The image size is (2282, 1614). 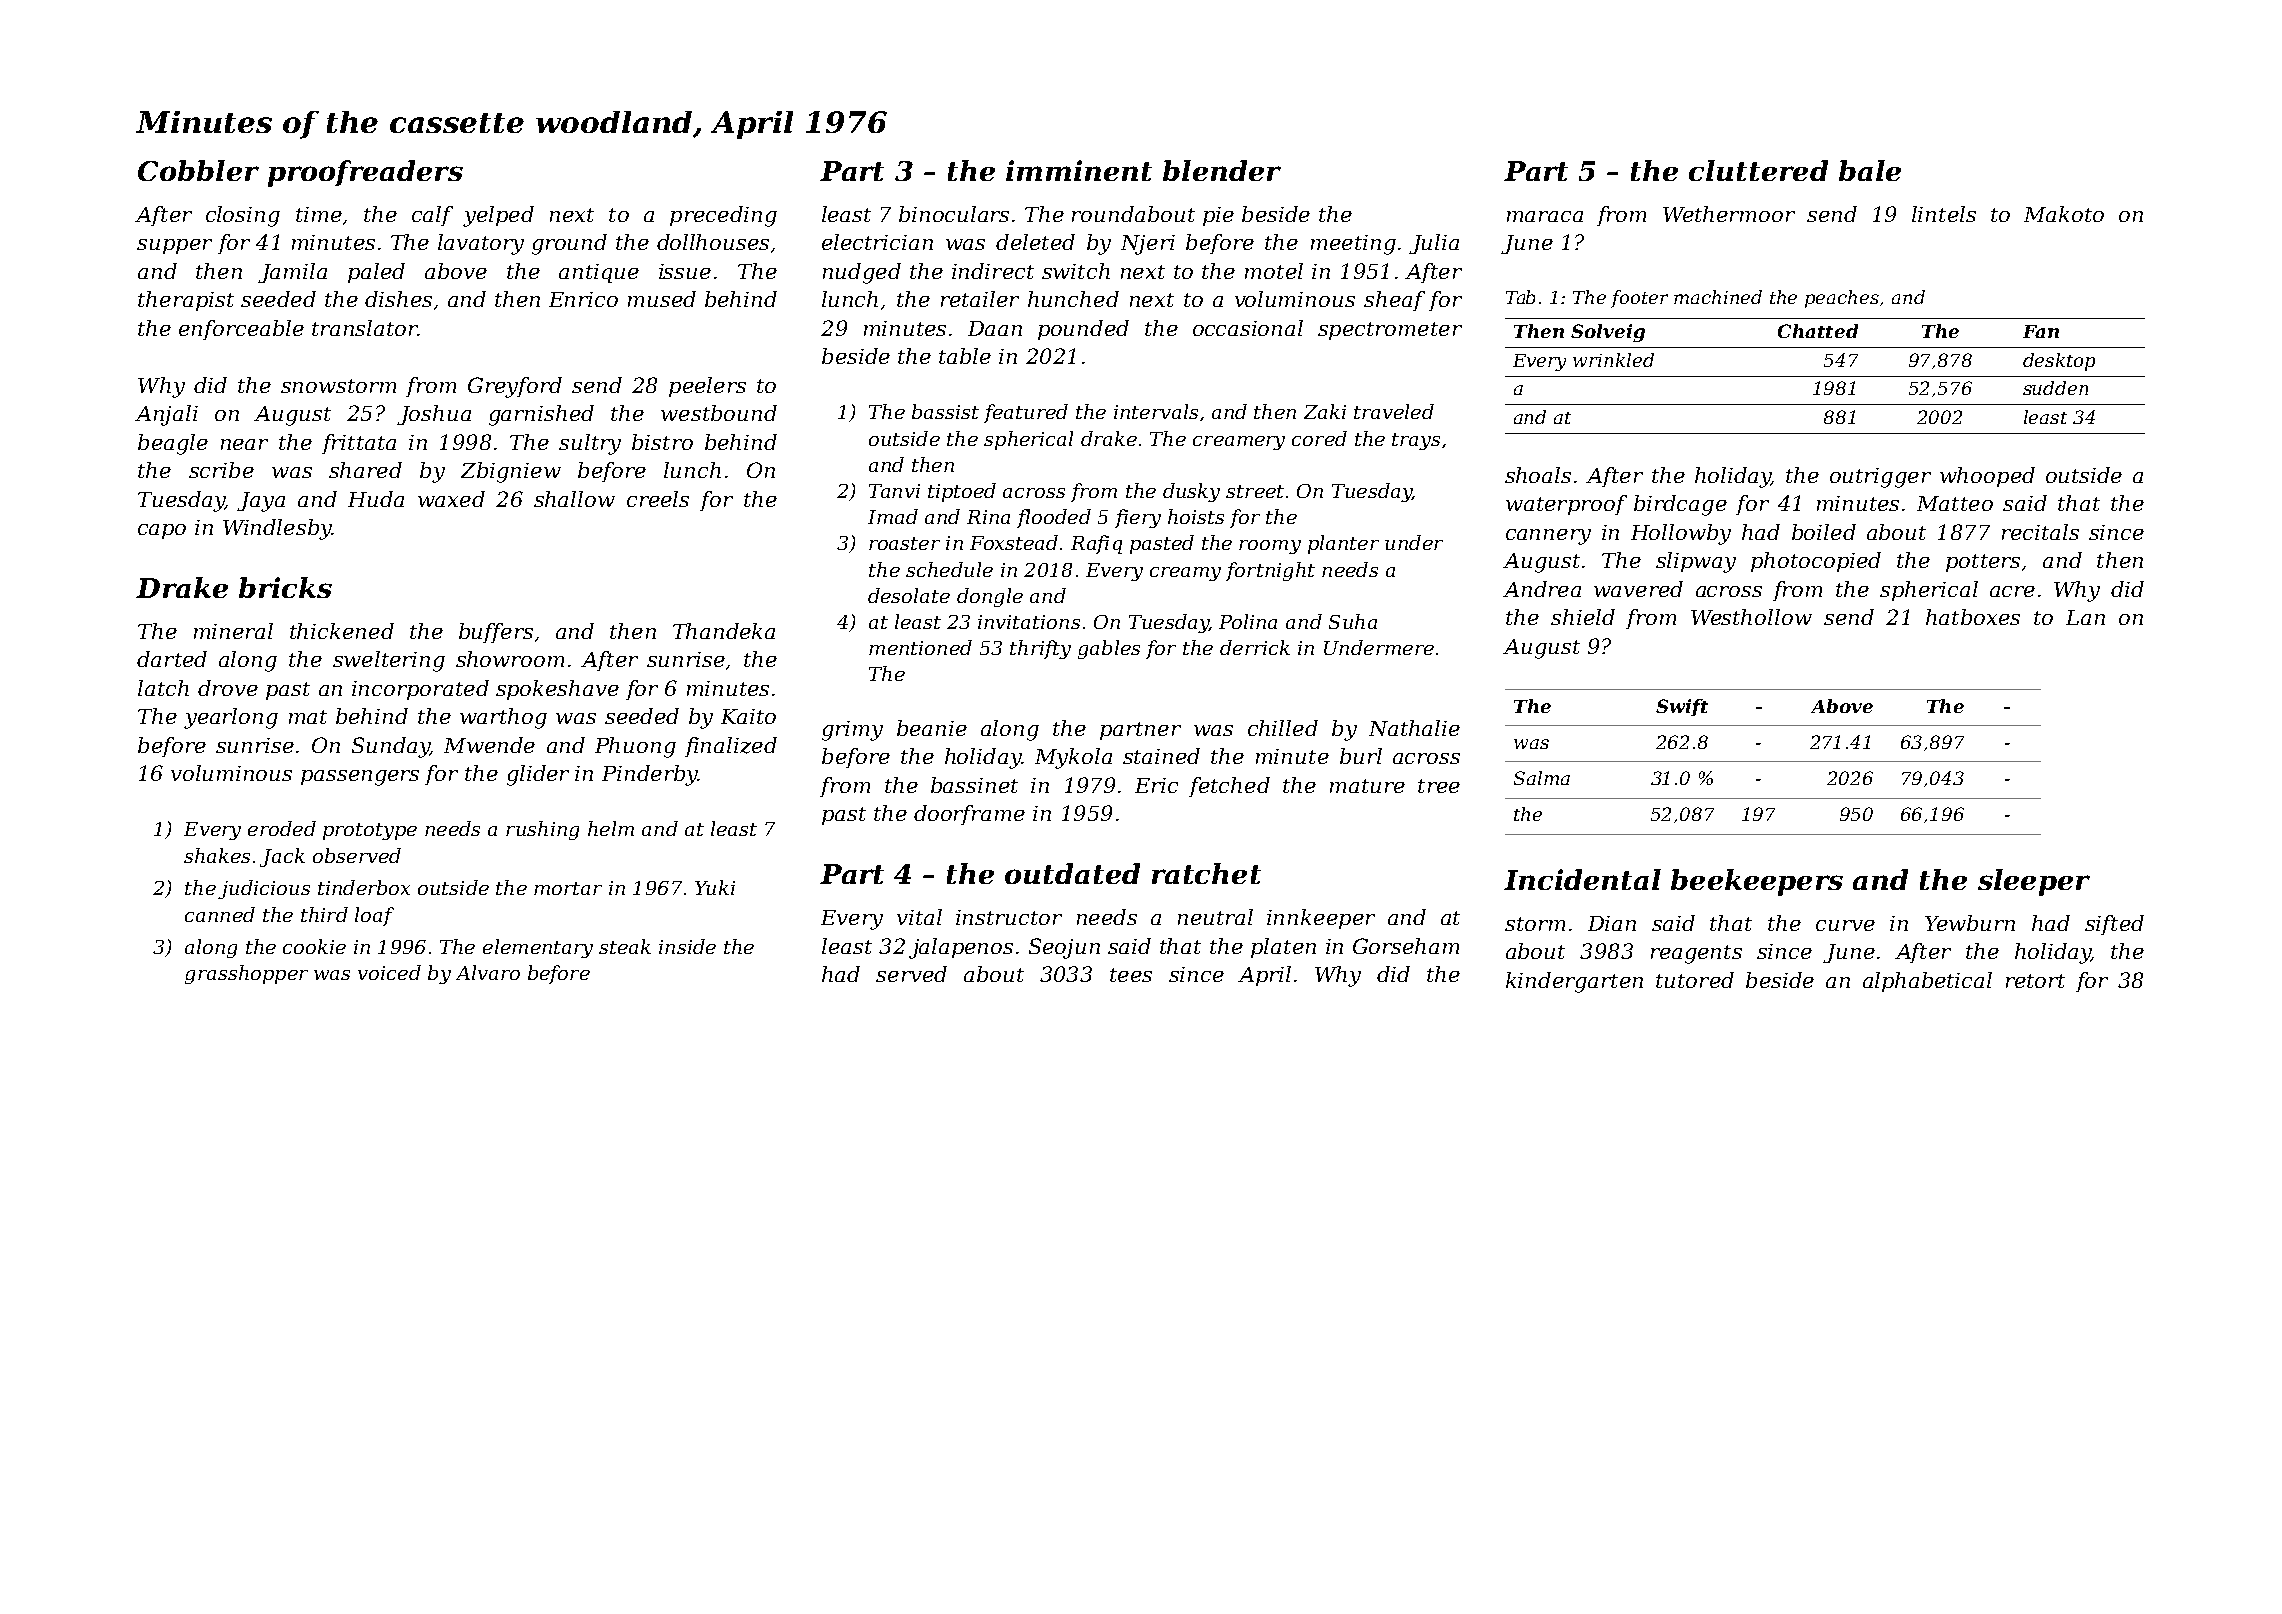 What do you see at coordinates (1131, 975) in the screenshot?
I see `tees` at bounding box center [1131, 975].
